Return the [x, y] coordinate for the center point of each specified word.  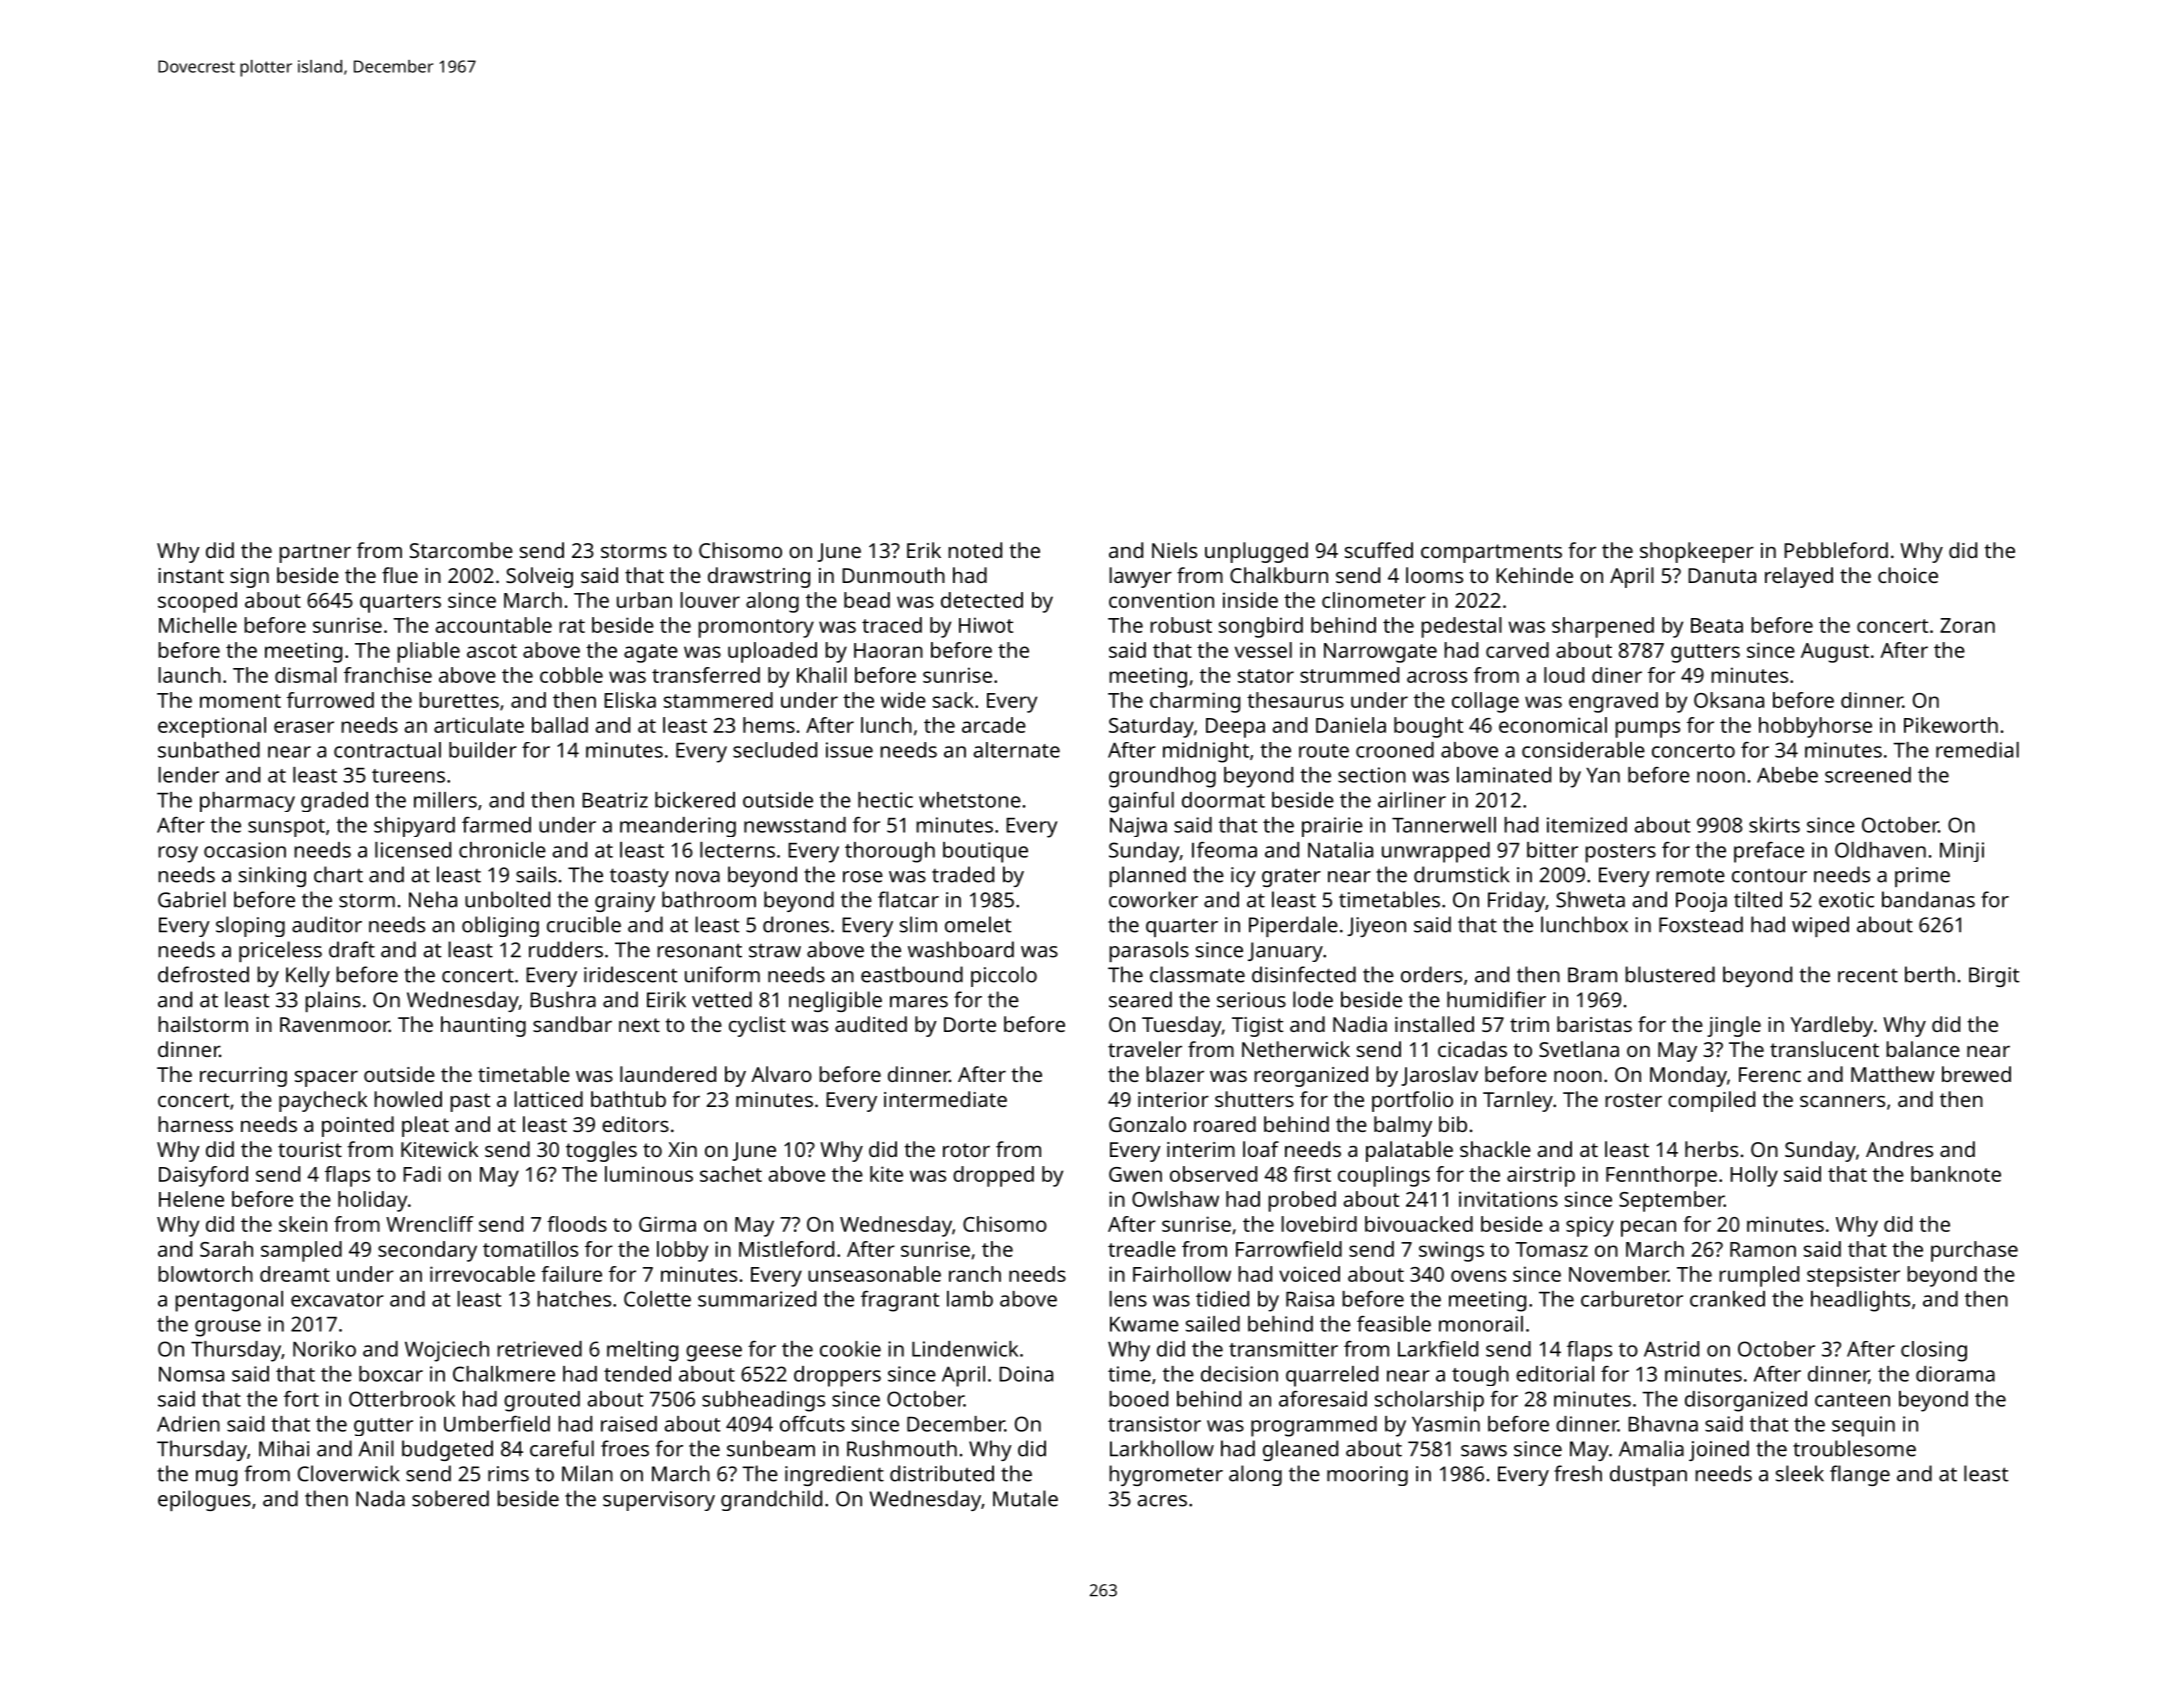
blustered [1670, 974]
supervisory [659, 1501]
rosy [178, 854]
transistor [1154, 1424]
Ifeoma [1224, 850]
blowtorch [205, 1274]
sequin [1863, 1426]
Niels [1174, 550]
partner [315, 553]
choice [1908, 575]
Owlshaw [1175, 1199]
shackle [1495, 1149]
